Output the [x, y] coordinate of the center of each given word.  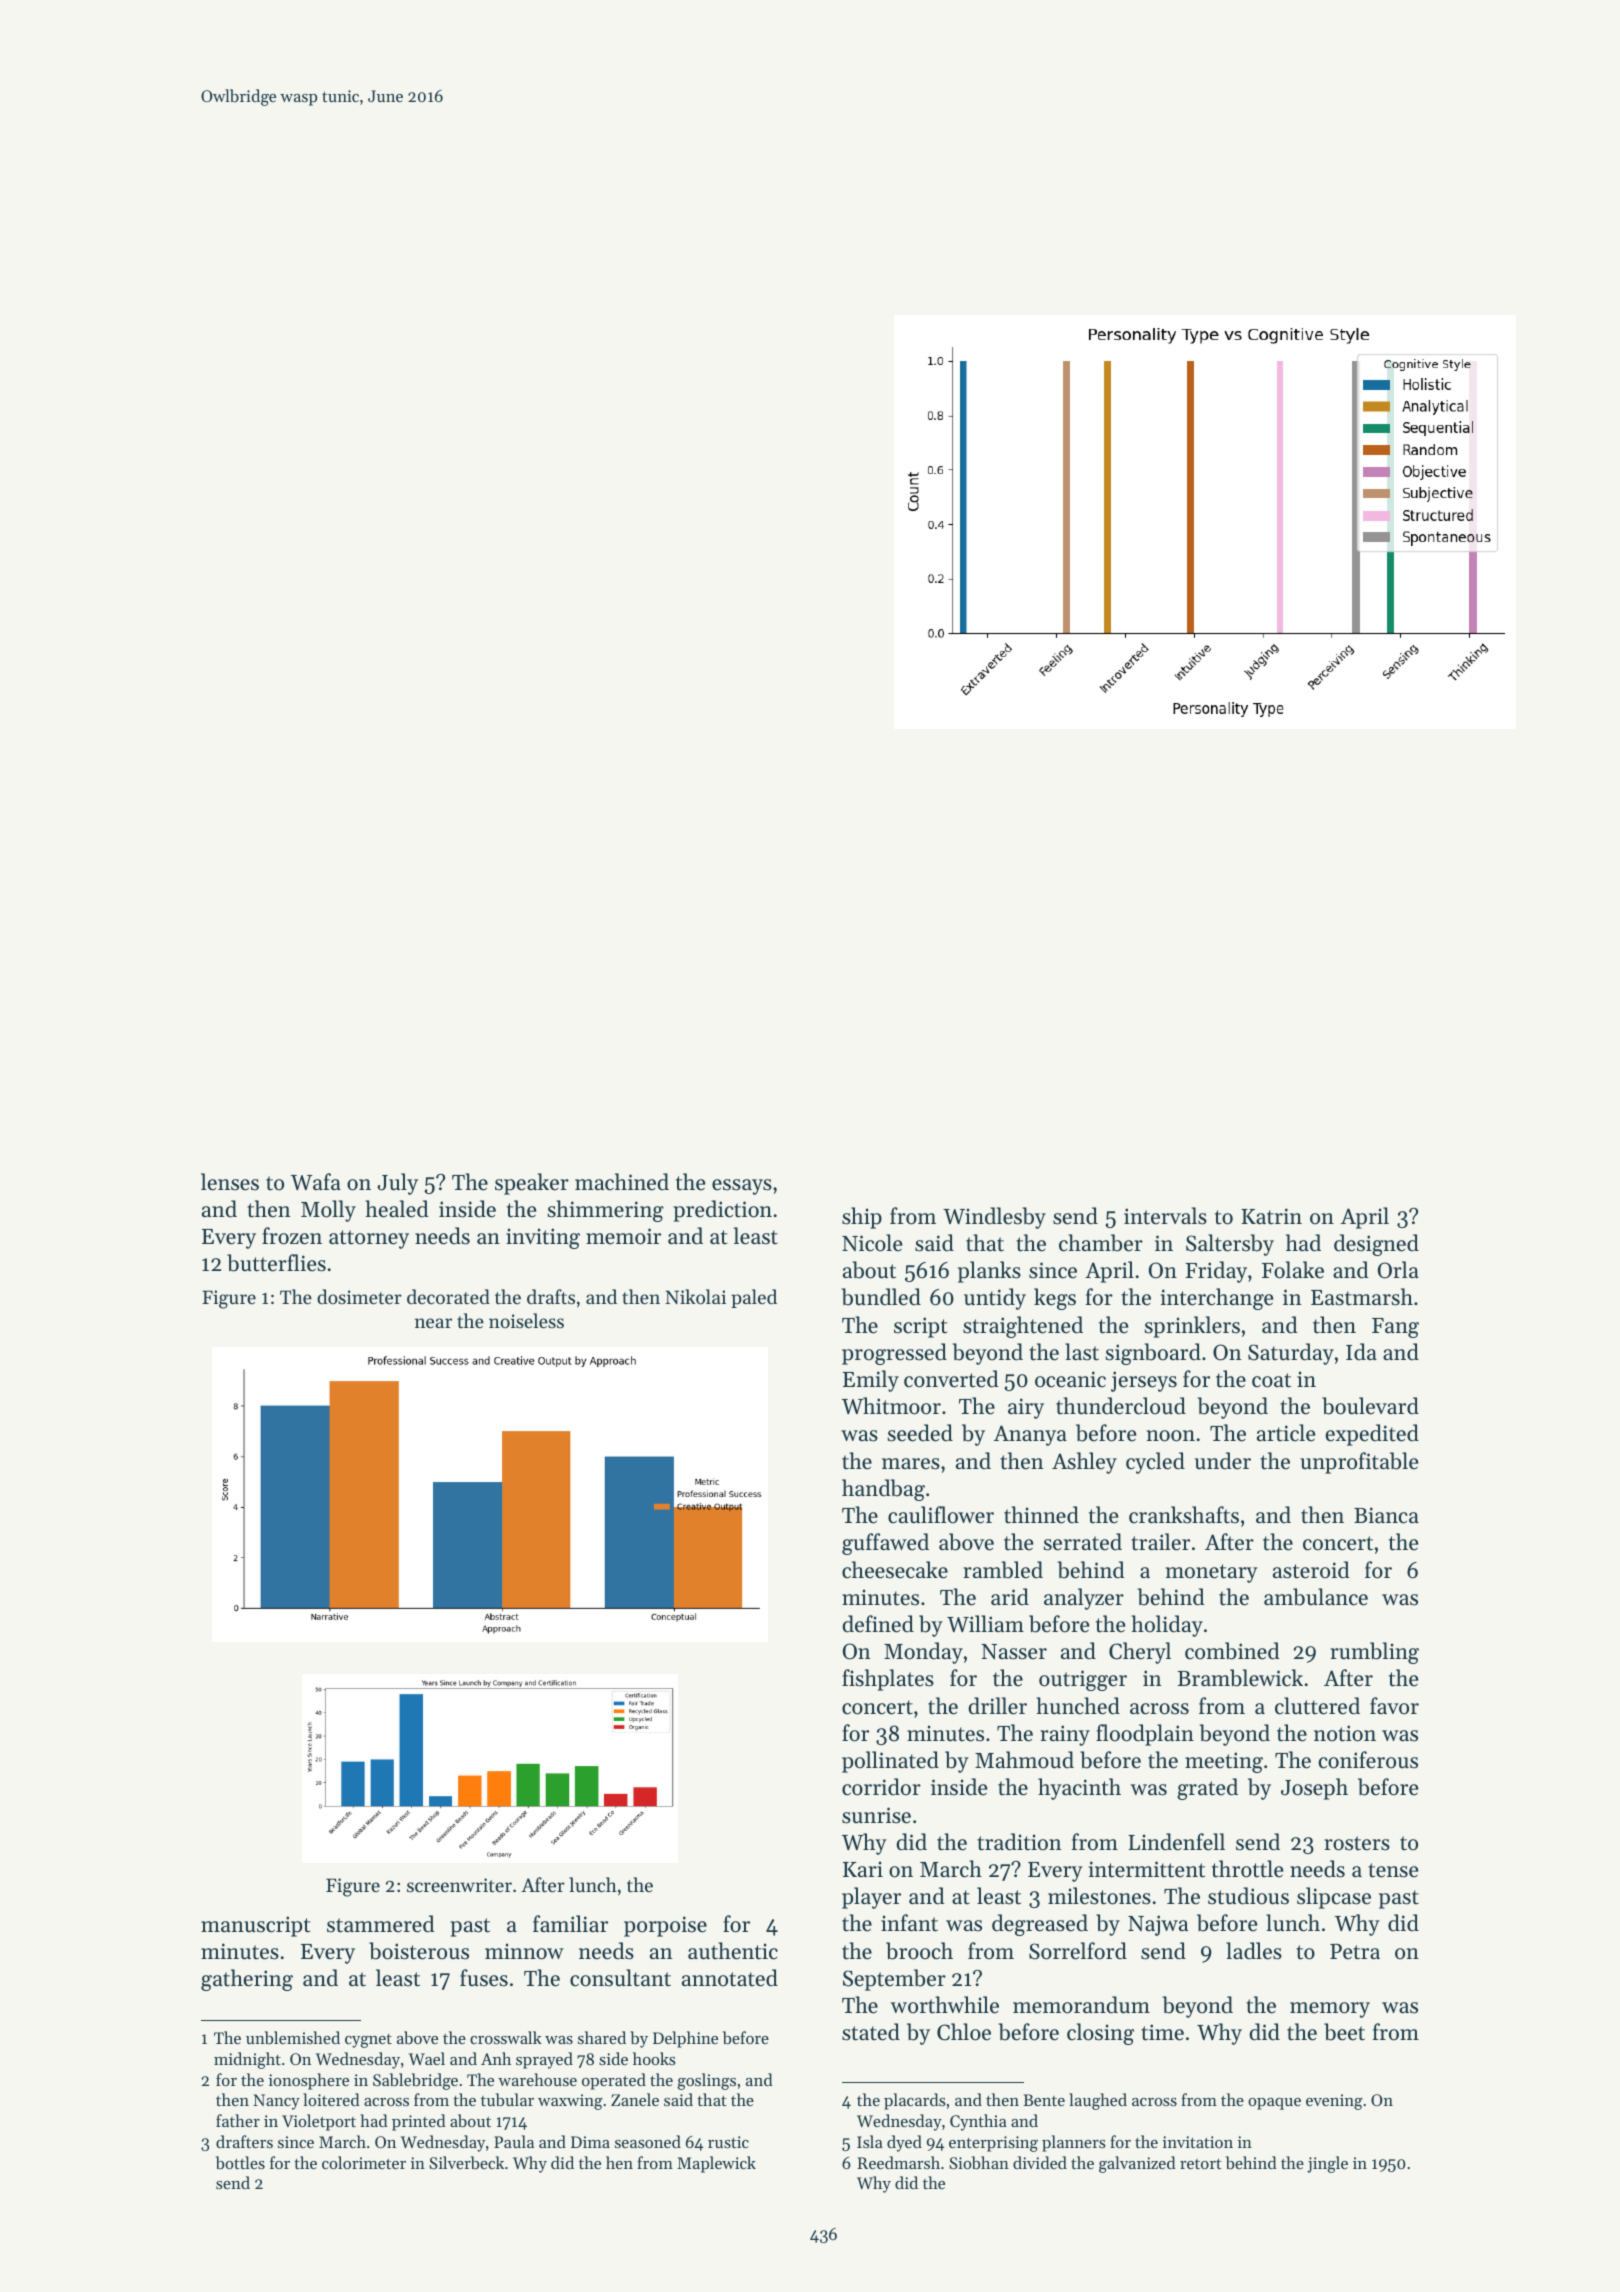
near [433, 1323]
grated [1207, 1789]
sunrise [876, 1815]
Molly [328, 1211]
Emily [871, 1381]
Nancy [276, 2102]
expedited [1372, 1435]
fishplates [888, 1680]
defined [878, 1624]
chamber [1101, 1243]
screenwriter [459, 1885]
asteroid [1311, 1570]
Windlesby [994, 1218]
